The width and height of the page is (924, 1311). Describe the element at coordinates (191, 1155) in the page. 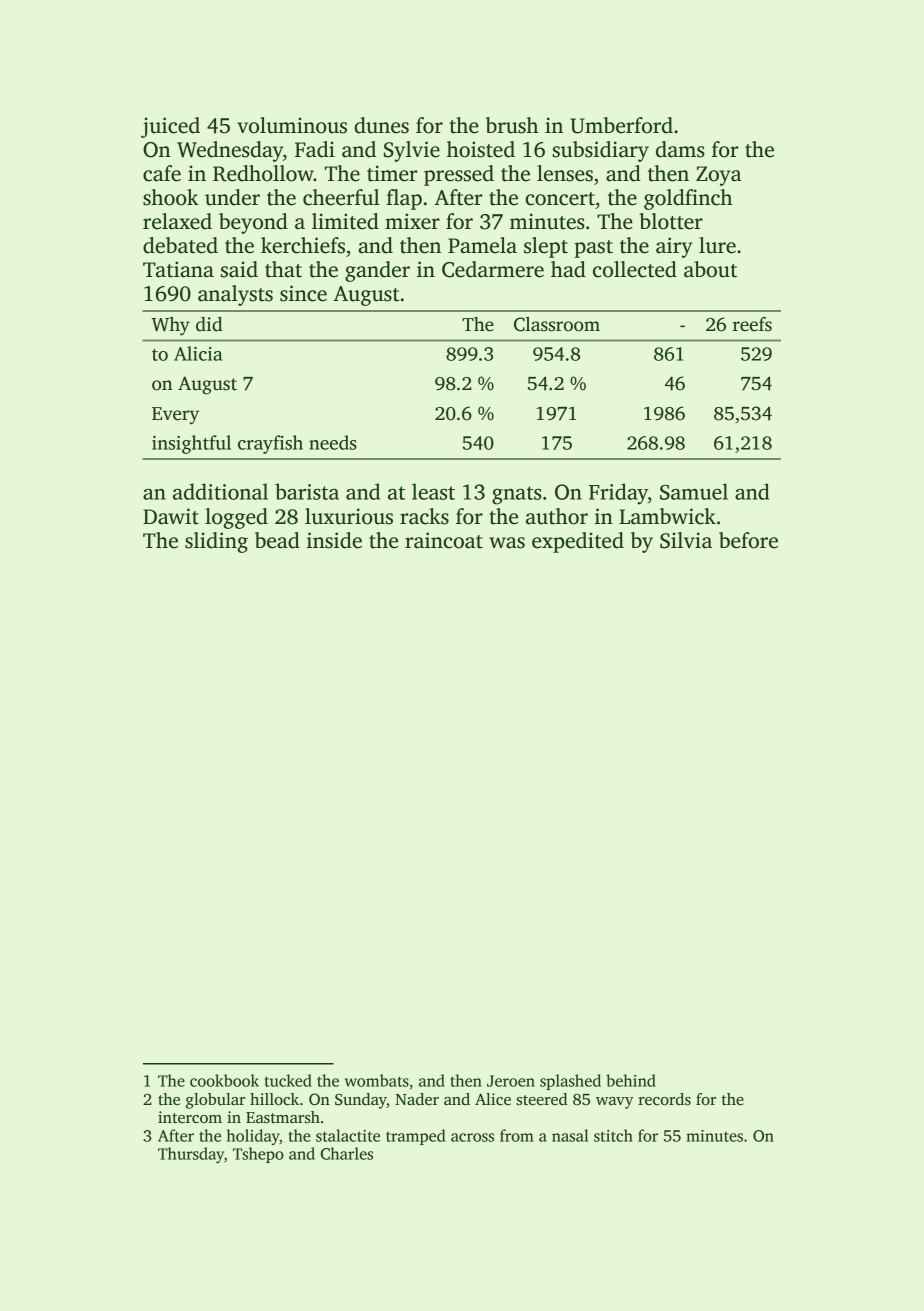

I see `Thursday` at that location.
